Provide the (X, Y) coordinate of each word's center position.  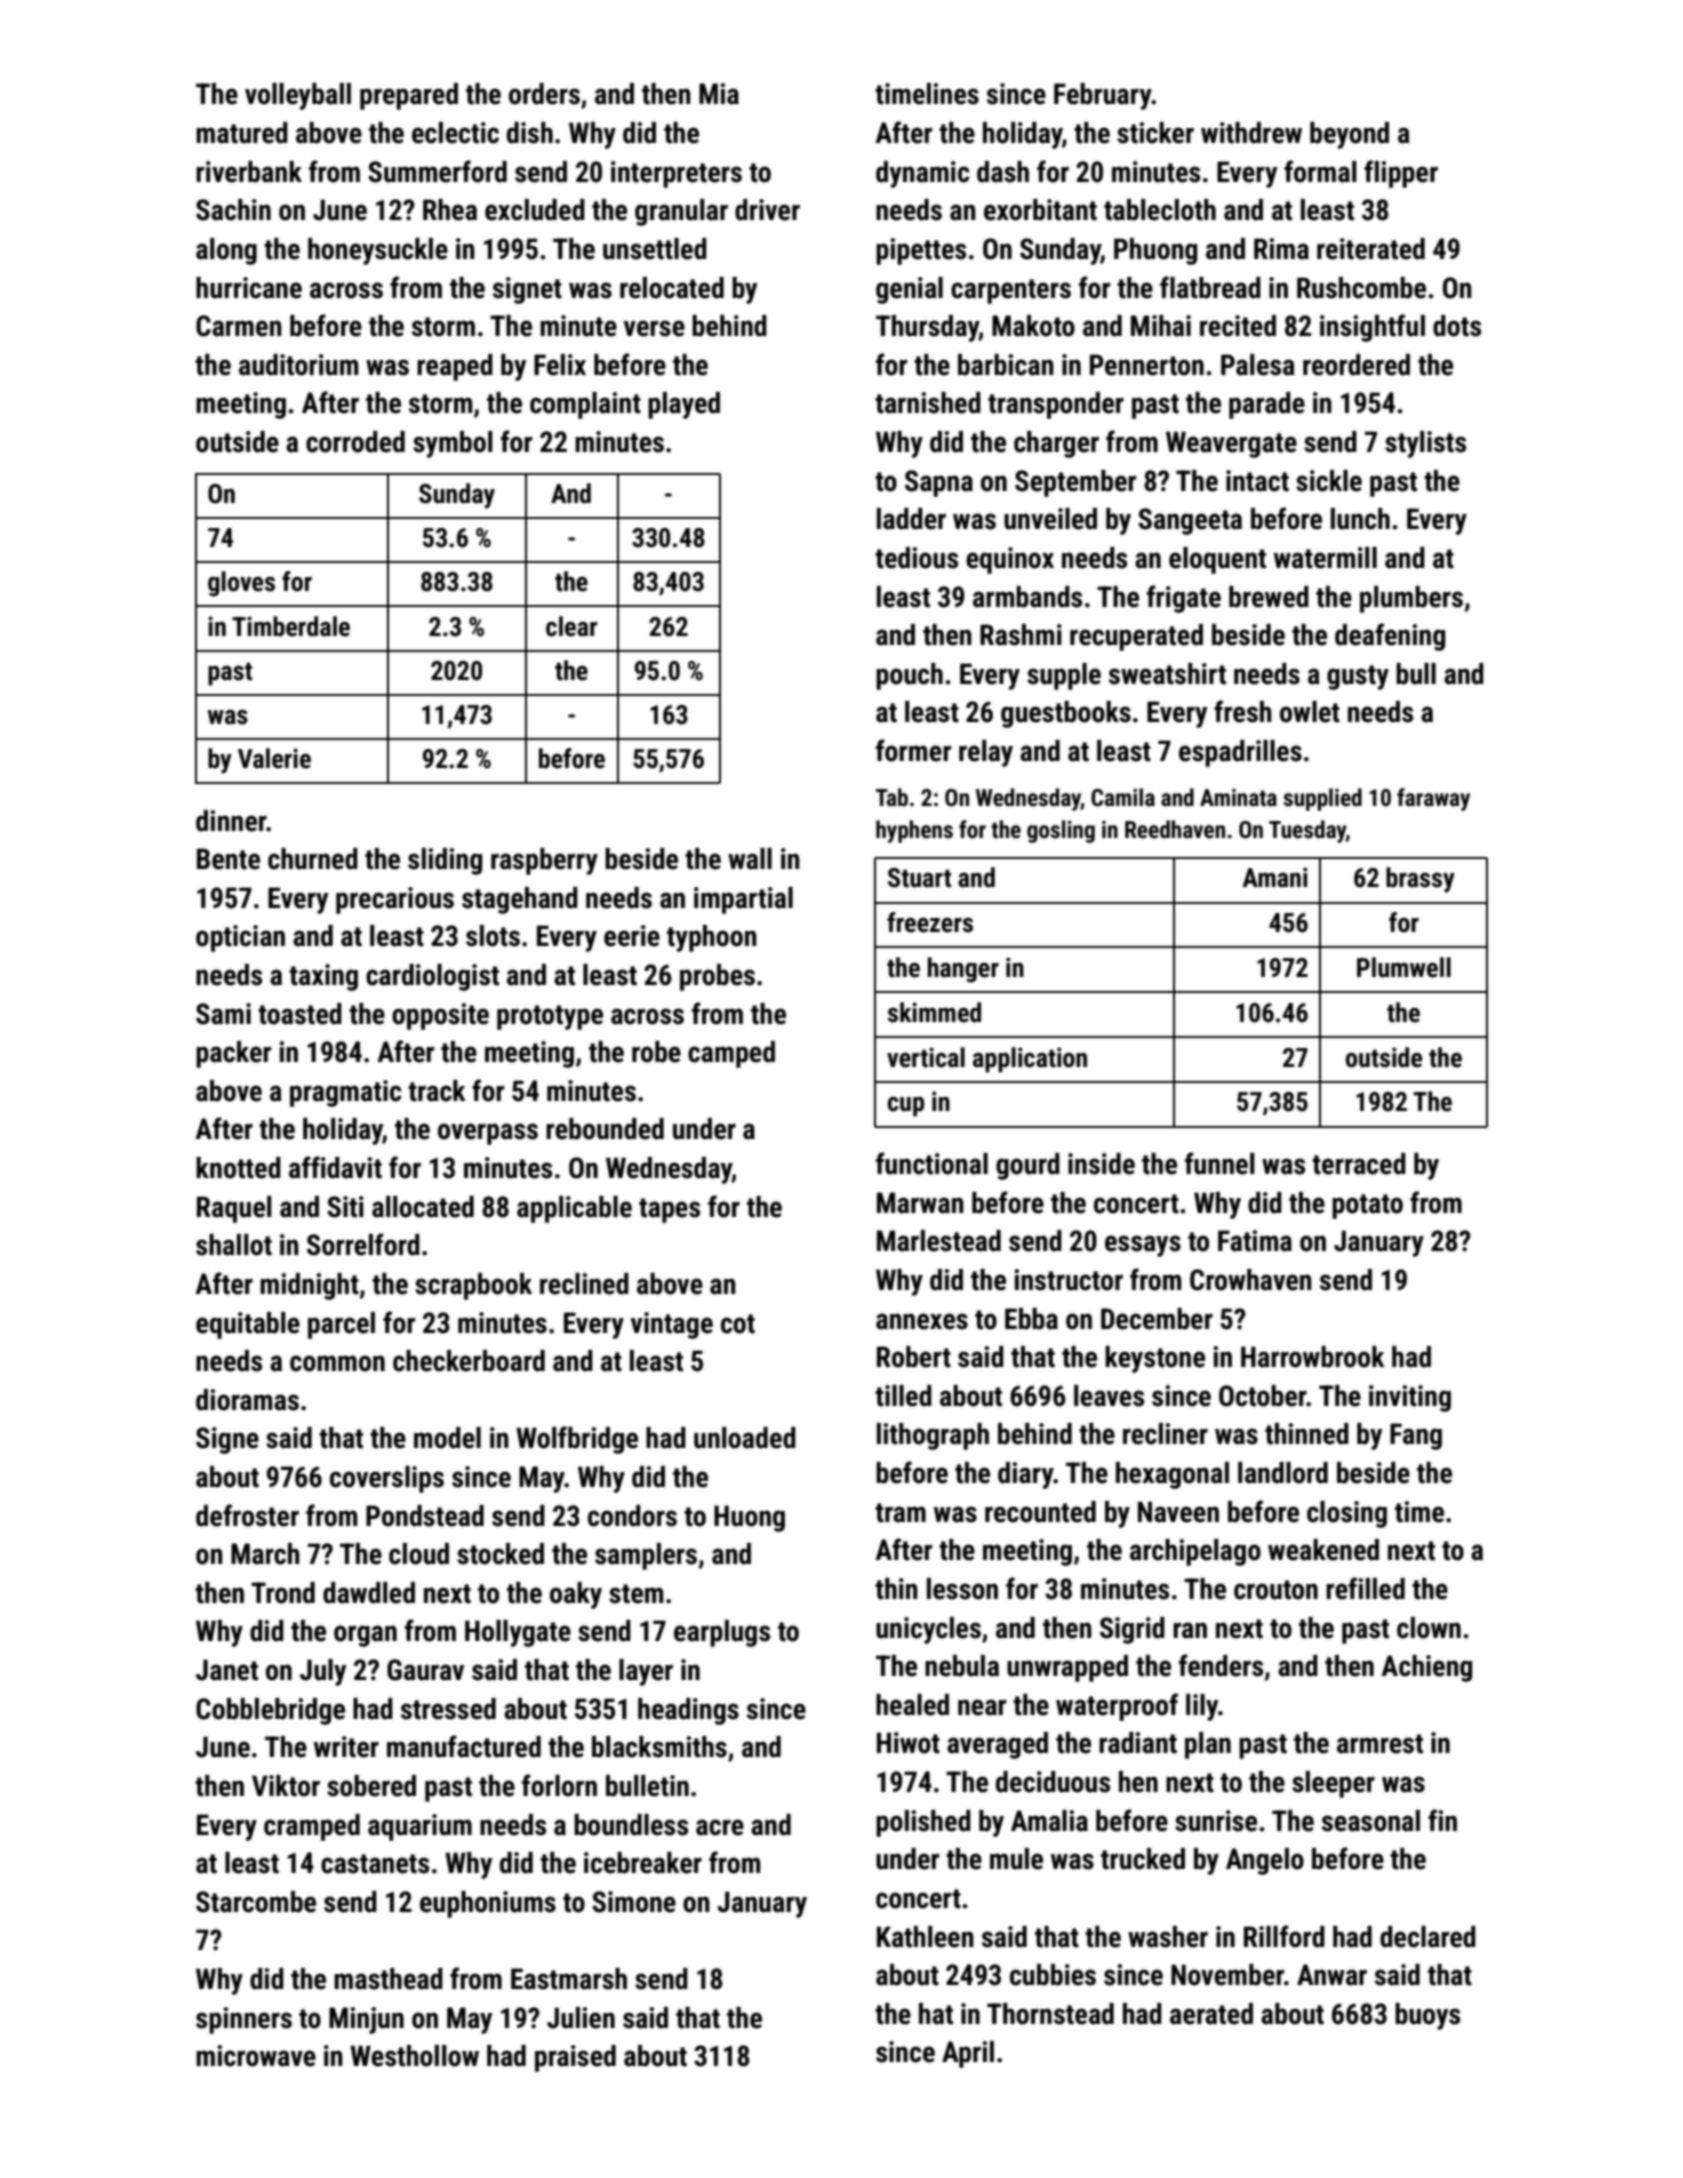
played (684, 405)
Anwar (1332, 1975)
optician (240, 938)
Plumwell (1404, 967)
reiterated (1371, 249)
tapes (669, 1210)
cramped (312, 1827)
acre (720, 1827)
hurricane (249, 288)
